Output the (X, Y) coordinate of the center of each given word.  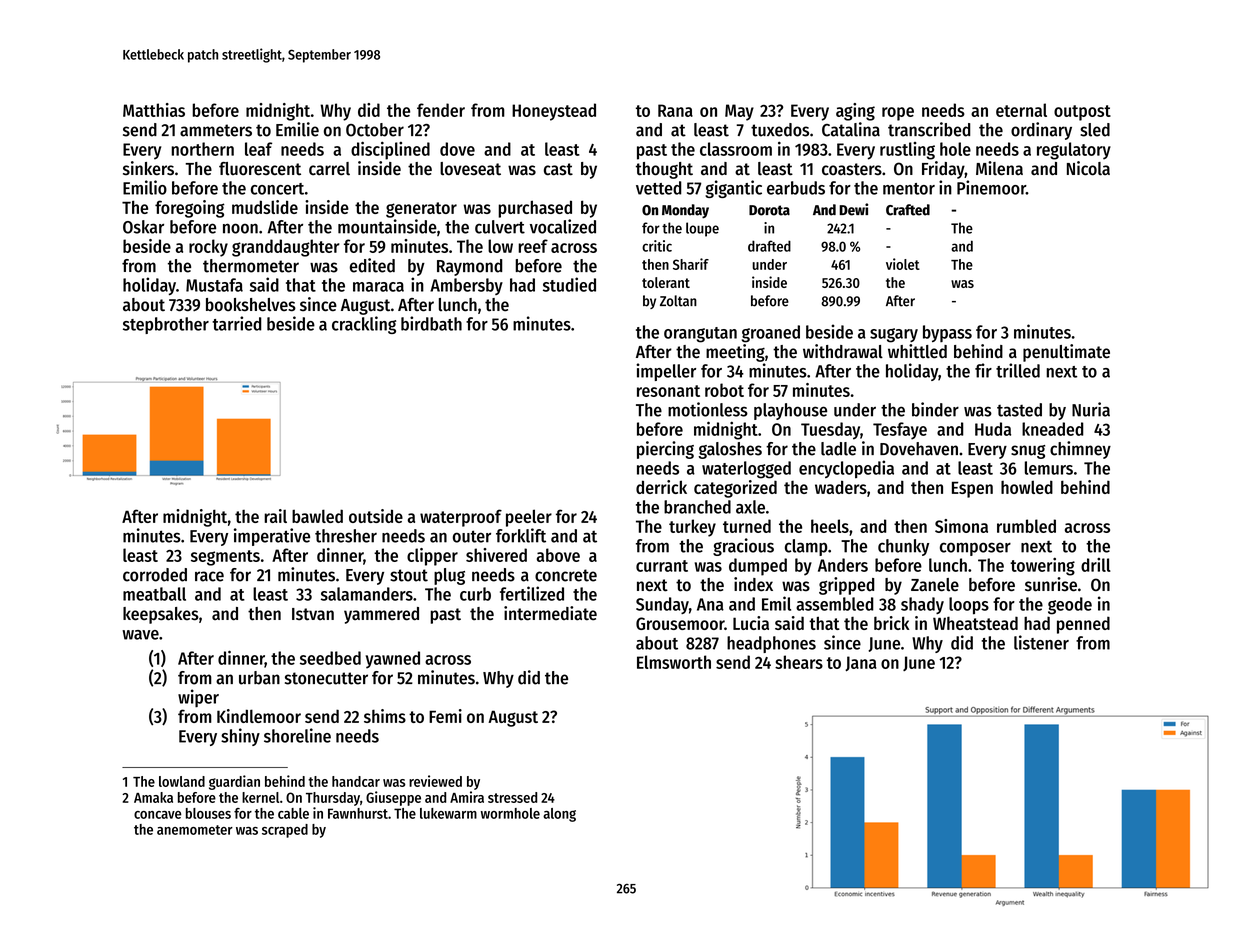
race (209, 576)
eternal (1021, 110)
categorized (735, 489)
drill (1096, 565)
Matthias (154, 110)
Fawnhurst (358, 813)
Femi (445, 716)
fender (441, 110)
